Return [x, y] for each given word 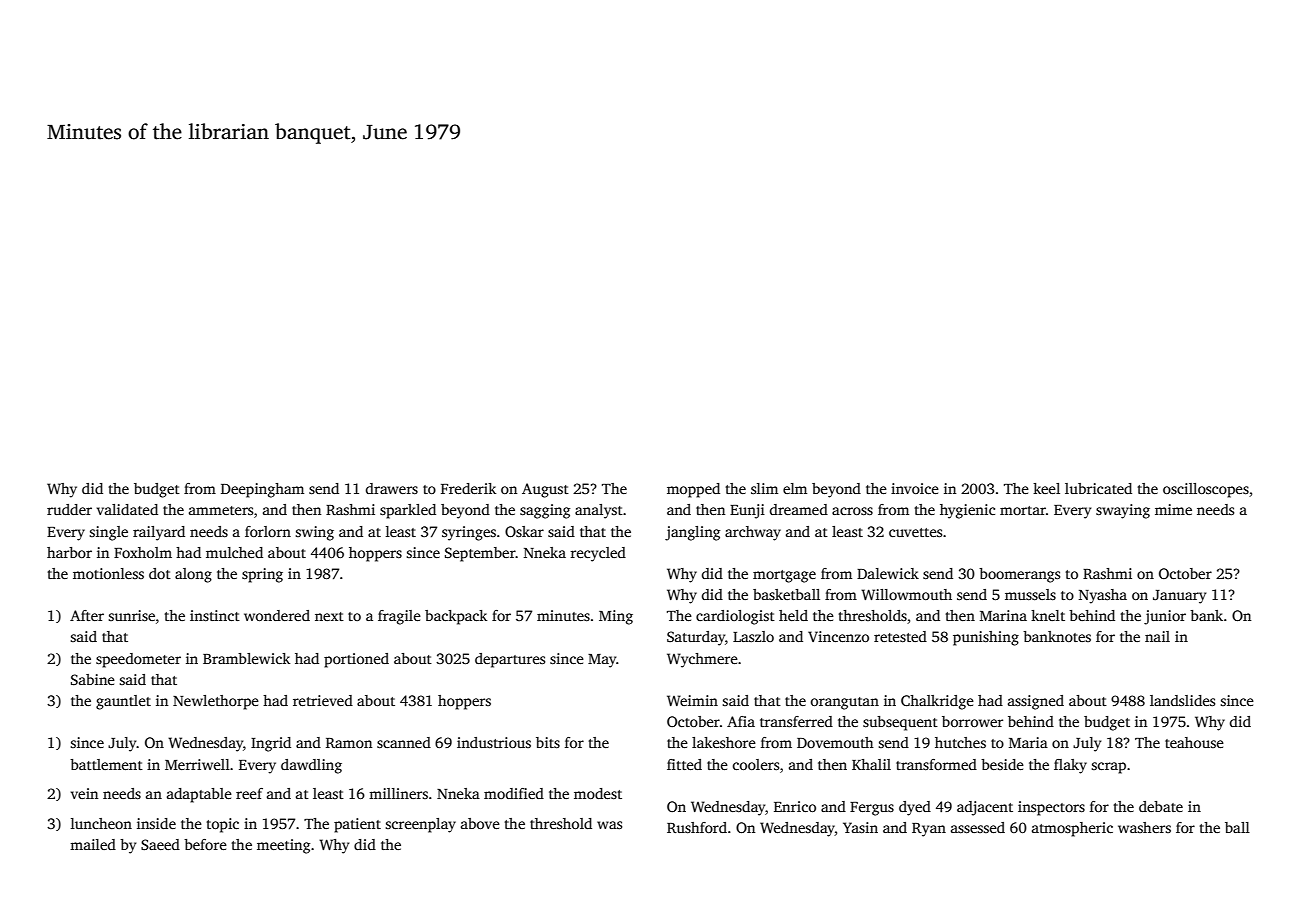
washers [1144, 827]
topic [223, 825]
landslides [1182, 700]
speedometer [138, 660]
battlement [106, 764]
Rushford [697, 827]
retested [900, 636]
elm [795, 488]
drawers [392, 488]
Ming [616, 617]
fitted [684, 764]
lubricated [1098, 488]
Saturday [696, 638]
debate [1161, 806]
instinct [215, 615]
